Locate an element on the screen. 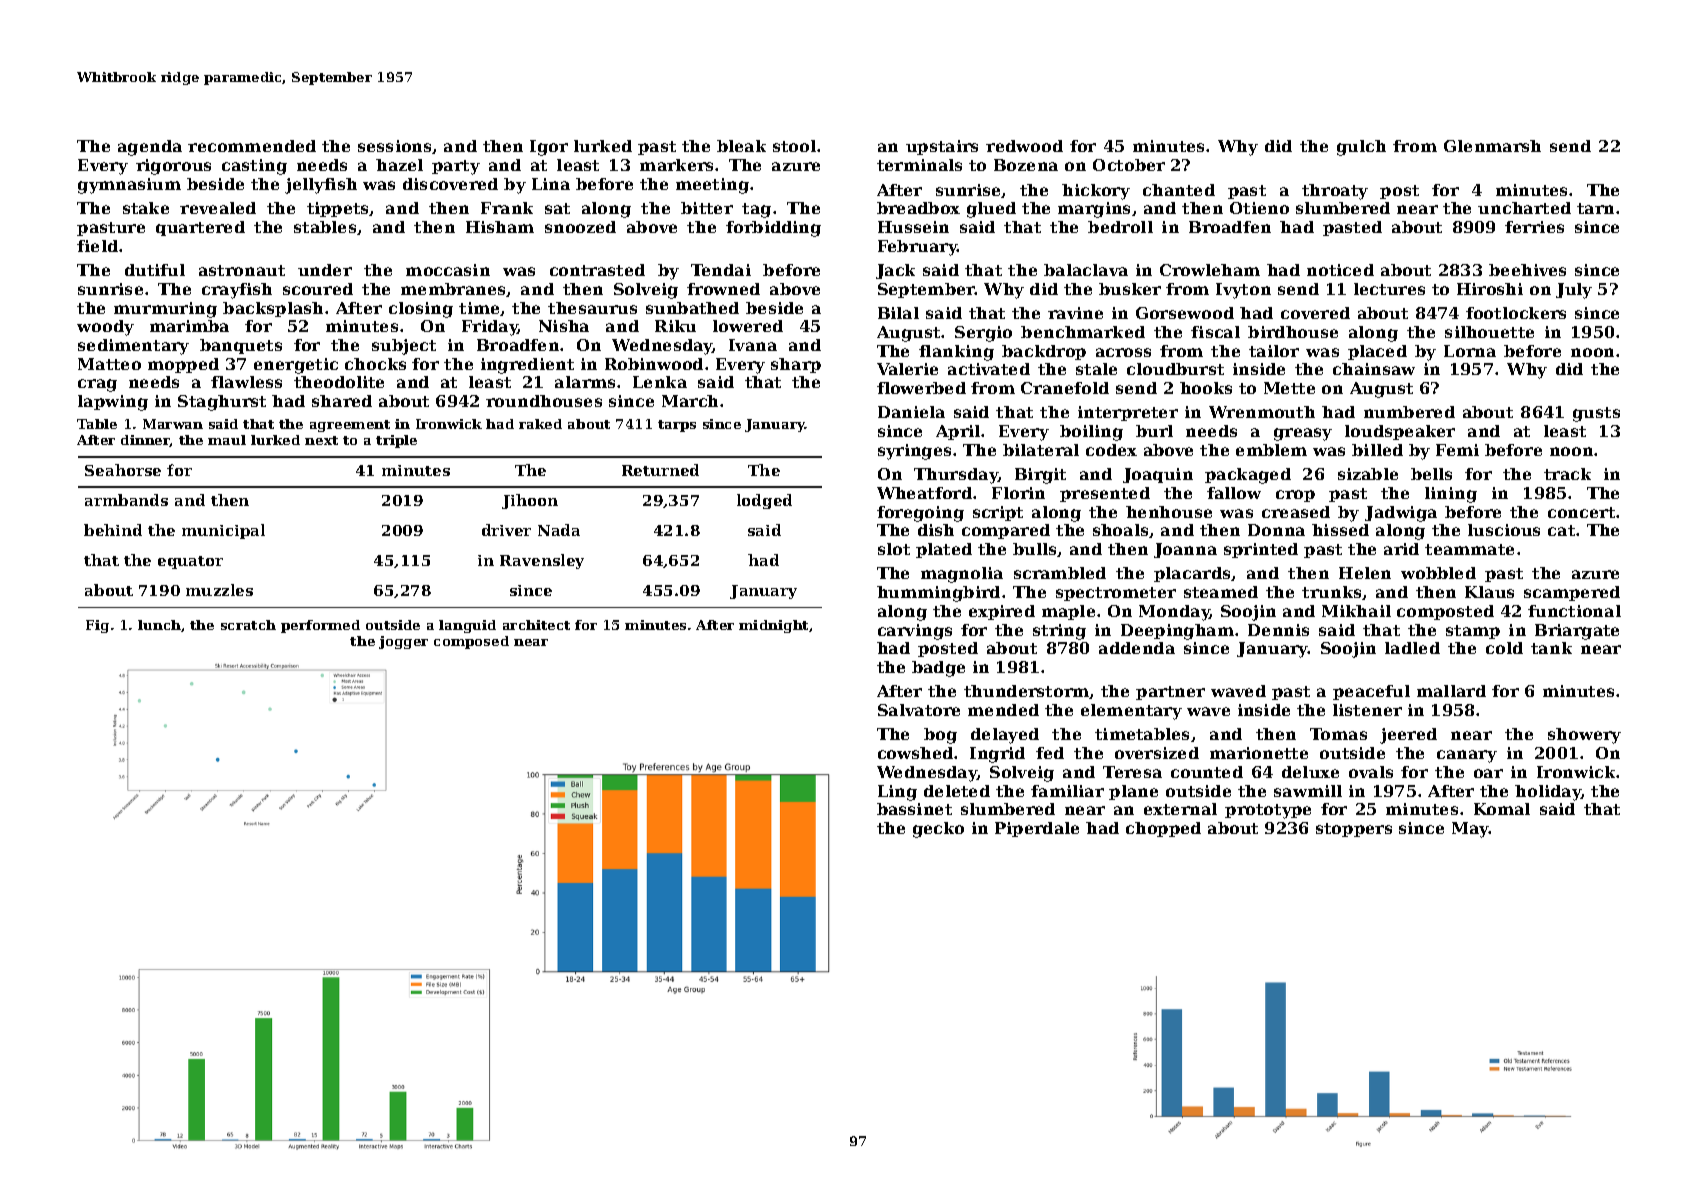  closing is located at coordinates (421, 310).
